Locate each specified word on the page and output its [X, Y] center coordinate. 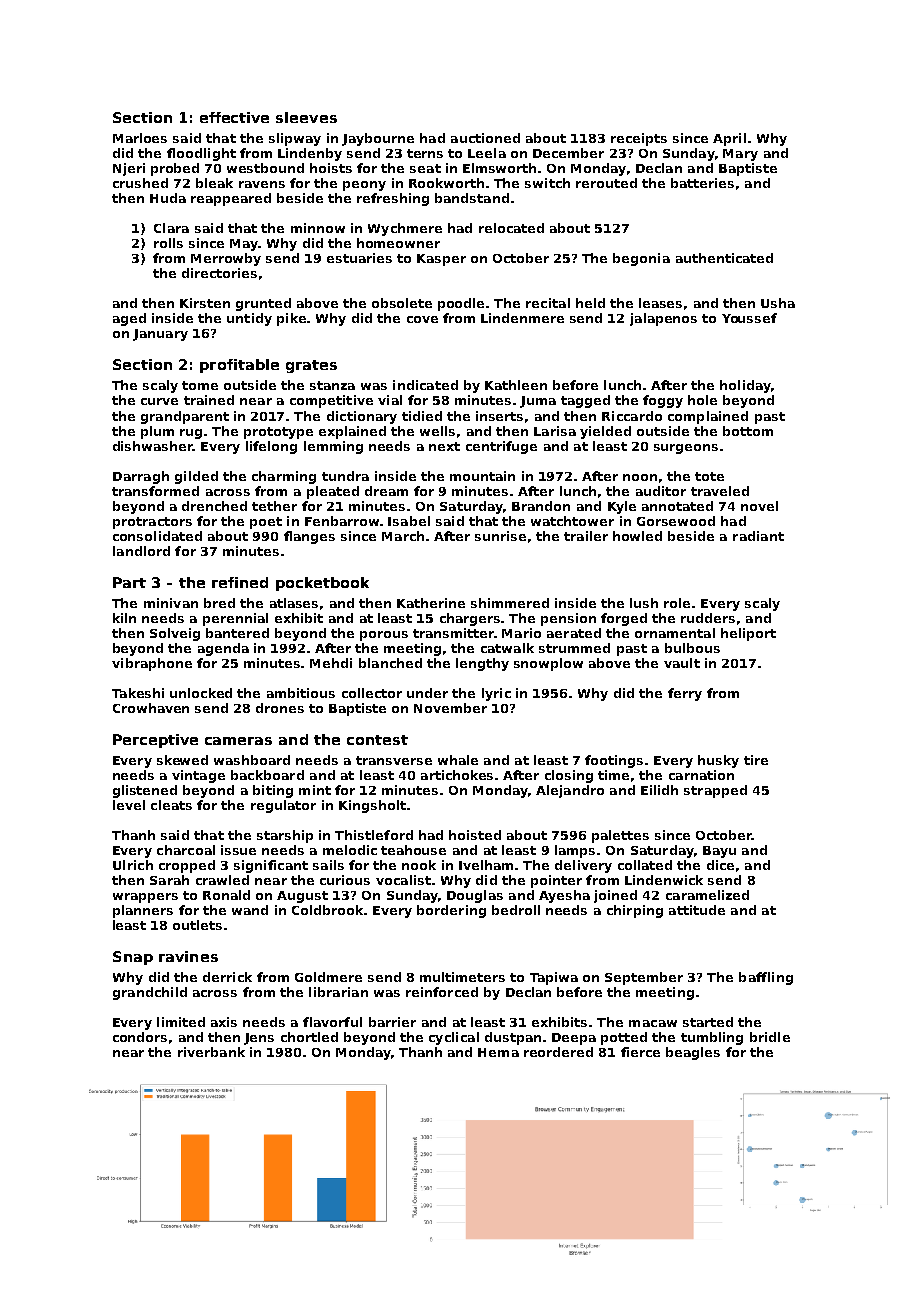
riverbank [211, 1052]
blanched [390, 663]
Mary [740, 155]
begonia [641, 259]
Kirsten [205, 303]
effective [234, 117]
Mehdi [331, 663]
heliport [748, 634]
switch [547, 183]
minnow [318, 228]
